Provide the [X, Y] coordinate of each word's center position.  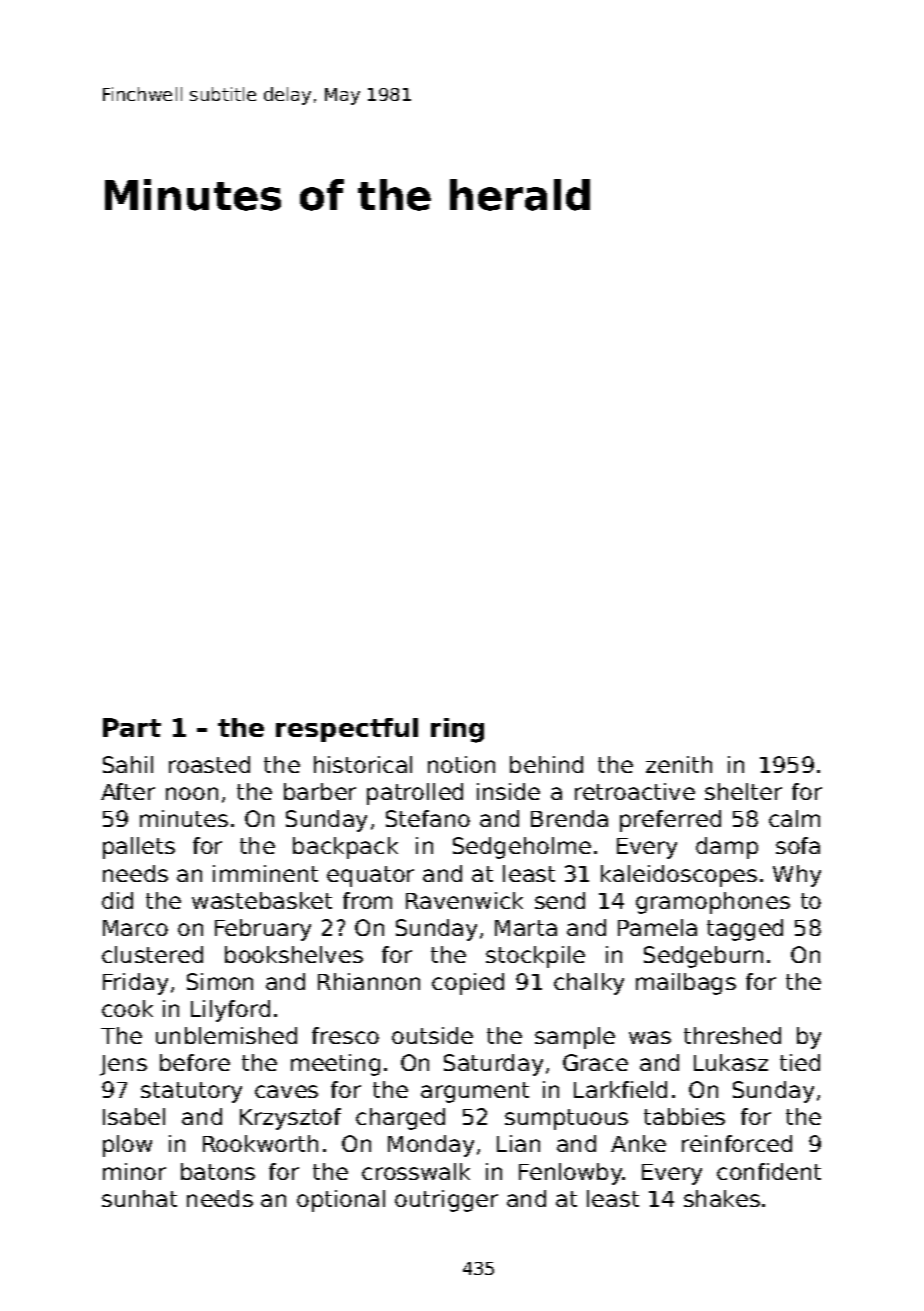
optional [341, 1201]
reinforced [737, 1143]
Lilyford [230, 1011]
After [128, 791]
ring [457, 730]
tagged [745, 930]
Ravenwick [464, 900]
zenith [679, 764]
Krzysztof [290, 1119]
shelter [743, 791]
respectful [347, 730]
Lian [518, 1143]
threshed [732, 1035]
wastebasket [262, 900]
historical [363, 764]
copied [468, 984]
